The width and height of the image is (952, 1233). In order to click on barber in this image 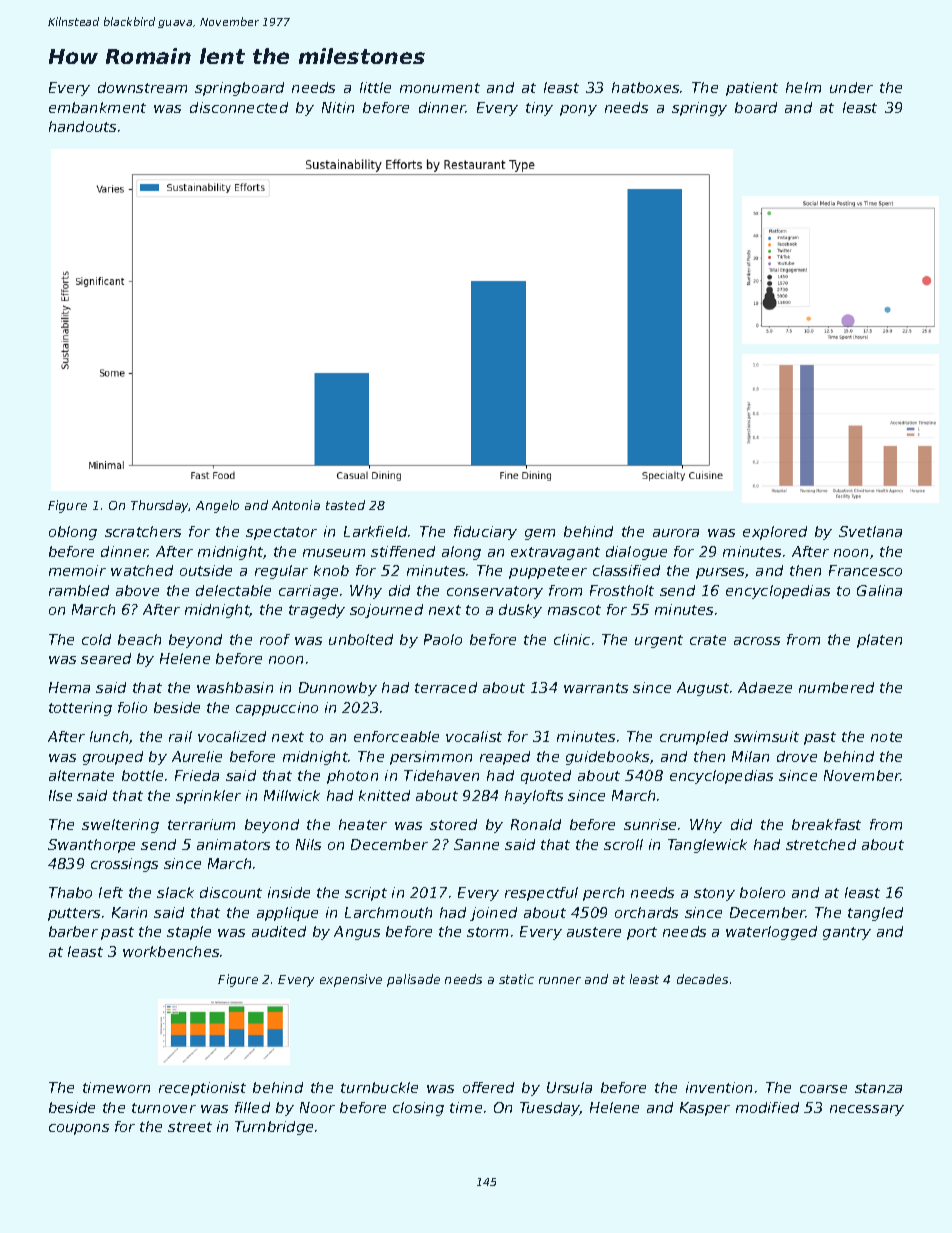, I will do `click(73, 931)`.
